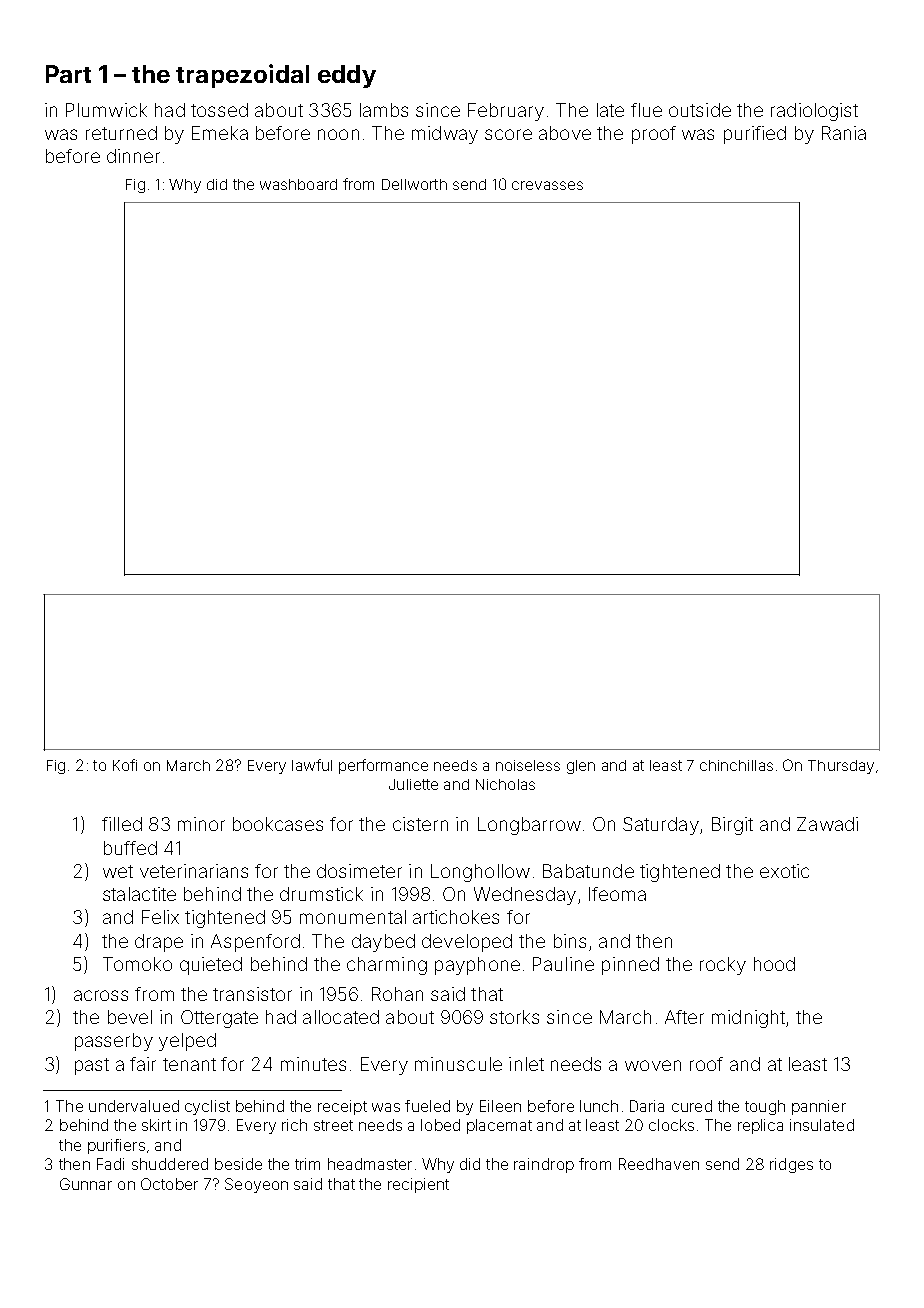 The image size is (924, 1308). Describe the element at coordinates (528, 765) in the screenshot. I see `noiseless` at that location.
